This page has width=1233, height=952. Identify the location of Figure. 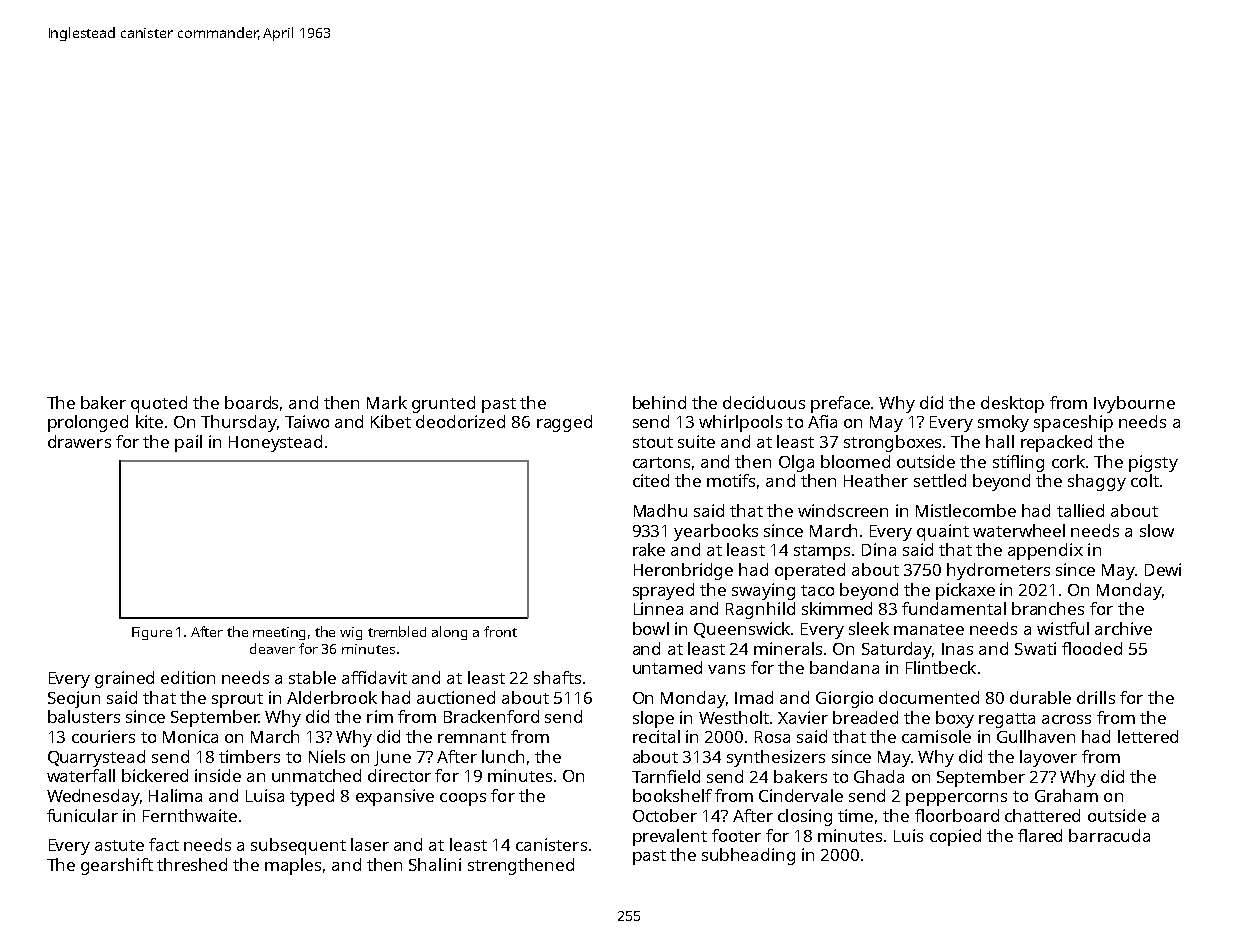
(152, 633).
